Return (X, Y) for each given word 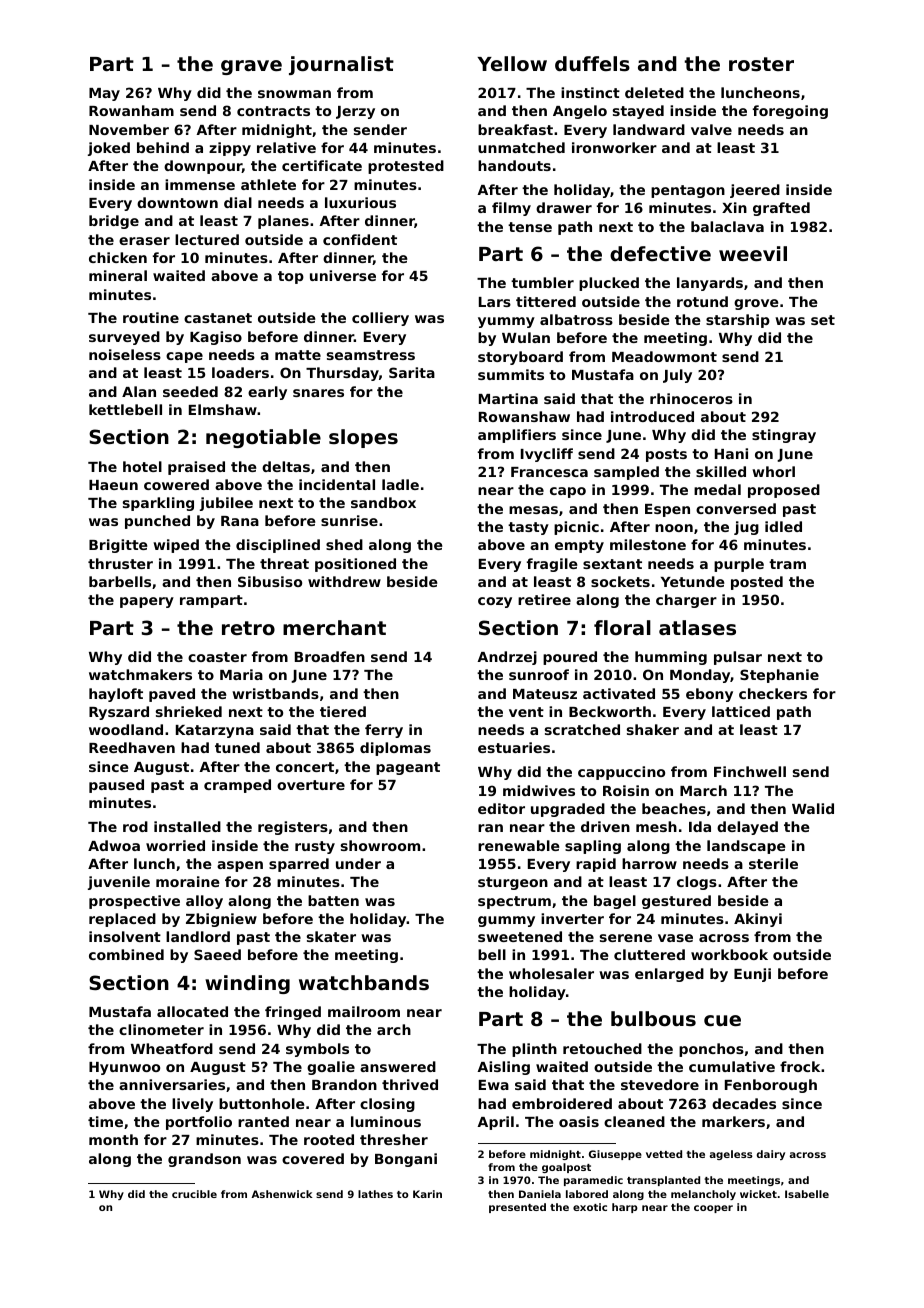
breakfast (515, 129)
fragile (552, 565)
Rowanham (131, 110)
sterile (773, 863)
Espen (667, 510)
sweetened (520, 936)
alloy (204, 902)
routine (151, 317)
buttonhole (261, 1103)
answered (398, 1066)
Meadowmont (664, 356)
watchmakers (140, 674)
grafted (781, 209)
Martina (508, 398)
